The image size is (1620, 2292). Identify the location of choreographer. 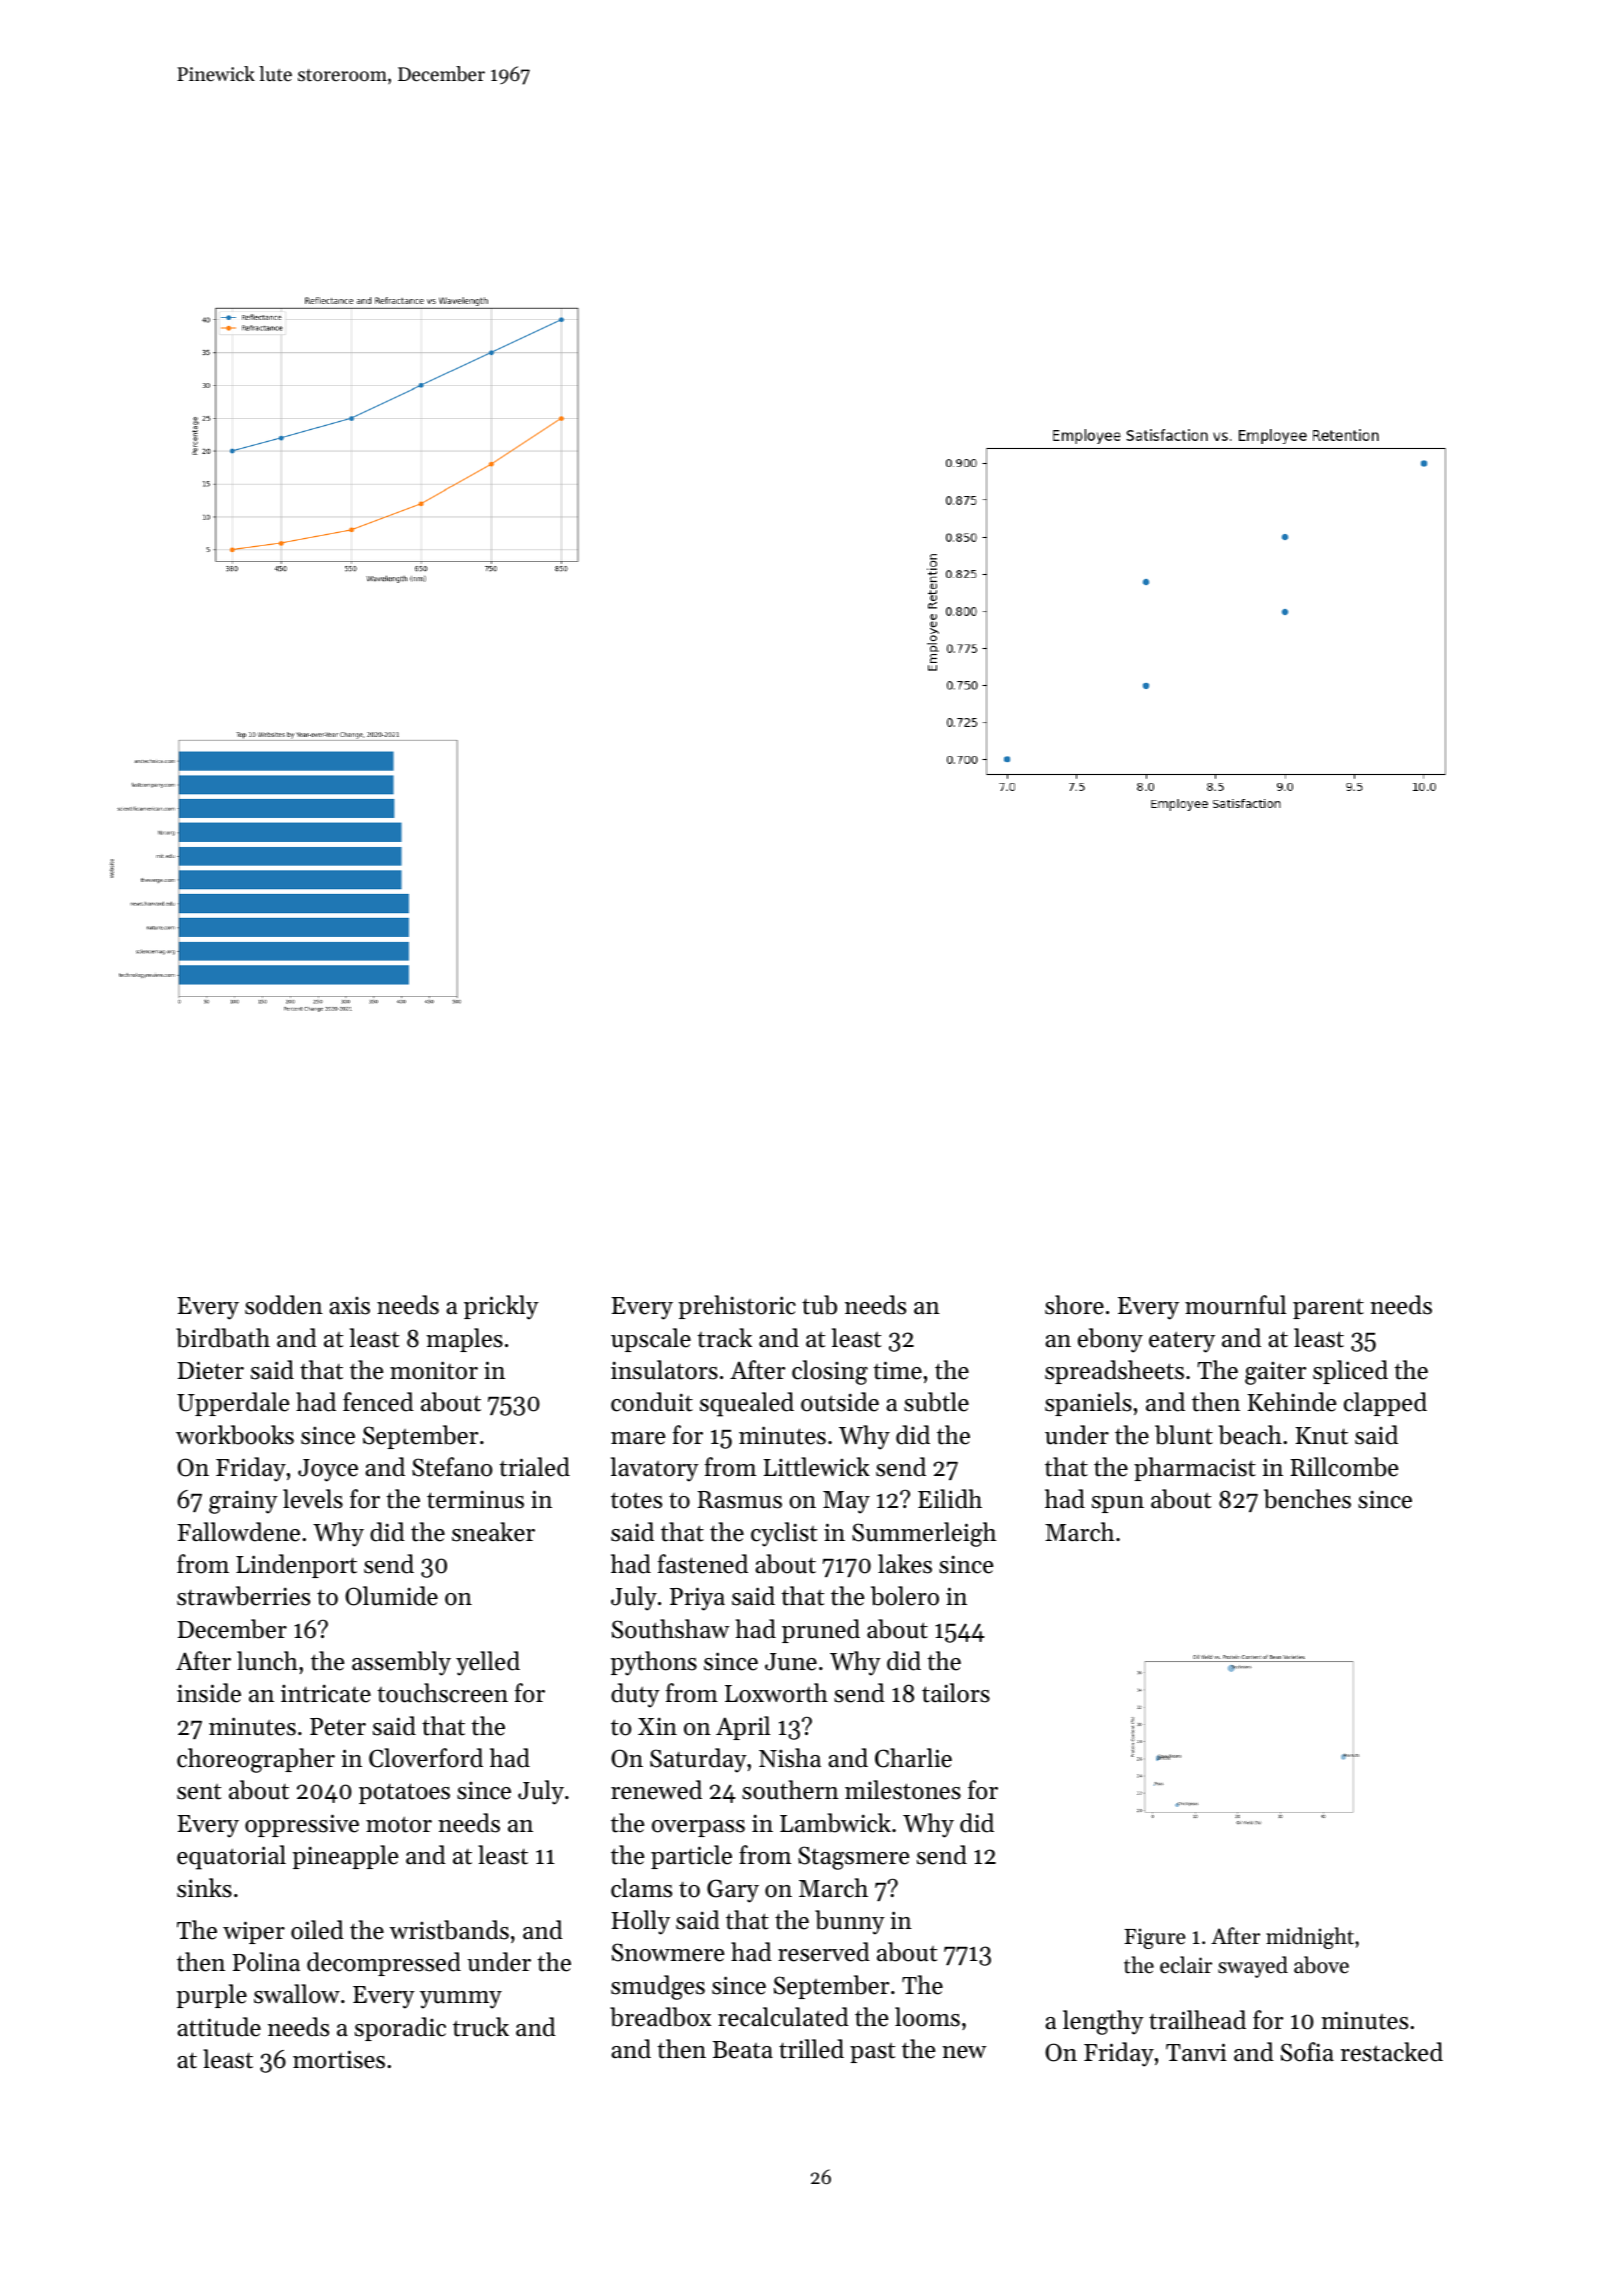
(256, 1760).
